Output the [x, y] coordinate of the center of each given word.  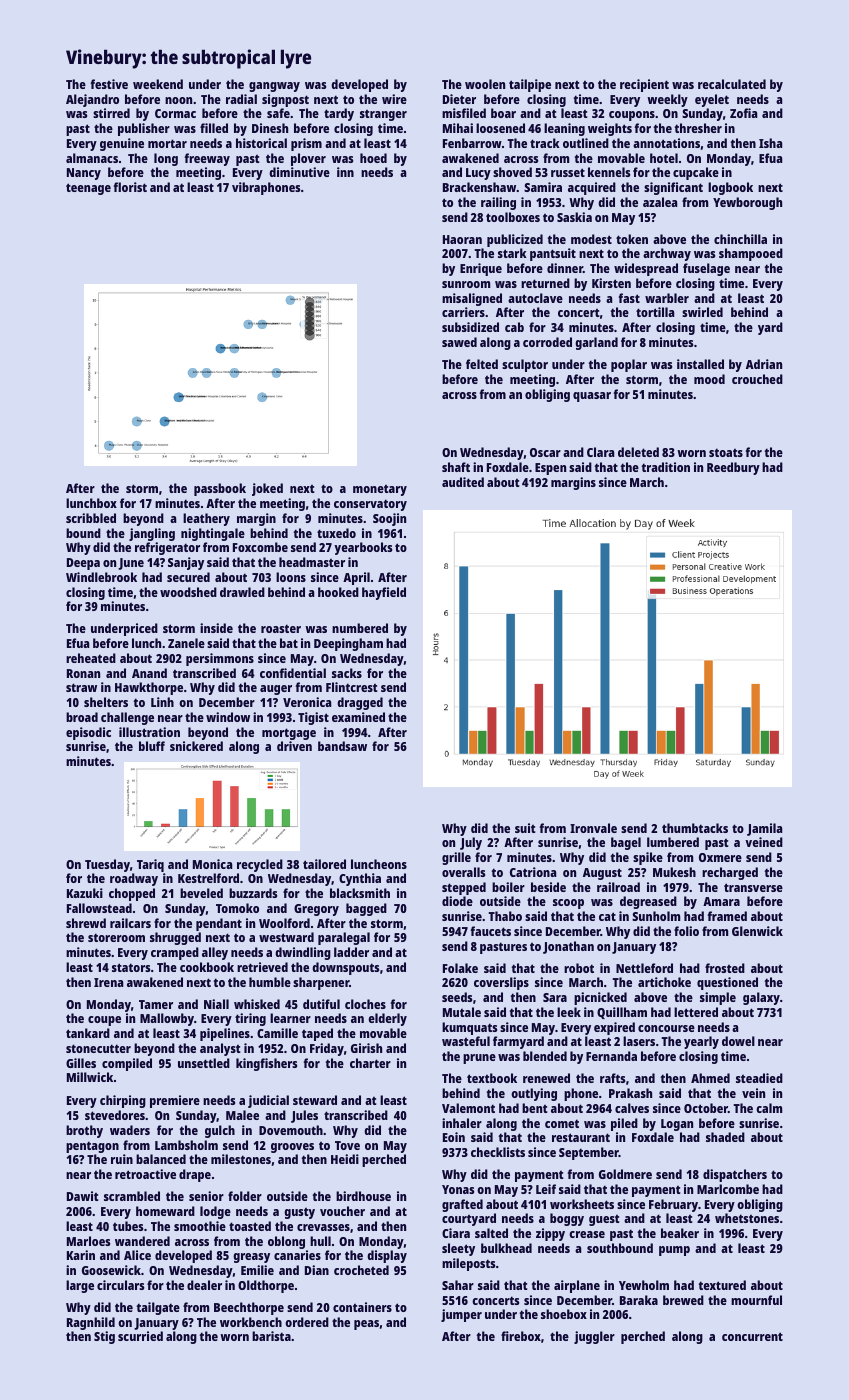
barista [271, 1336]
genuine [122, 144]
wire [394, 99]
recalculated [732, 84]
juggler [594, 1337]
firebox [521, 1336]
